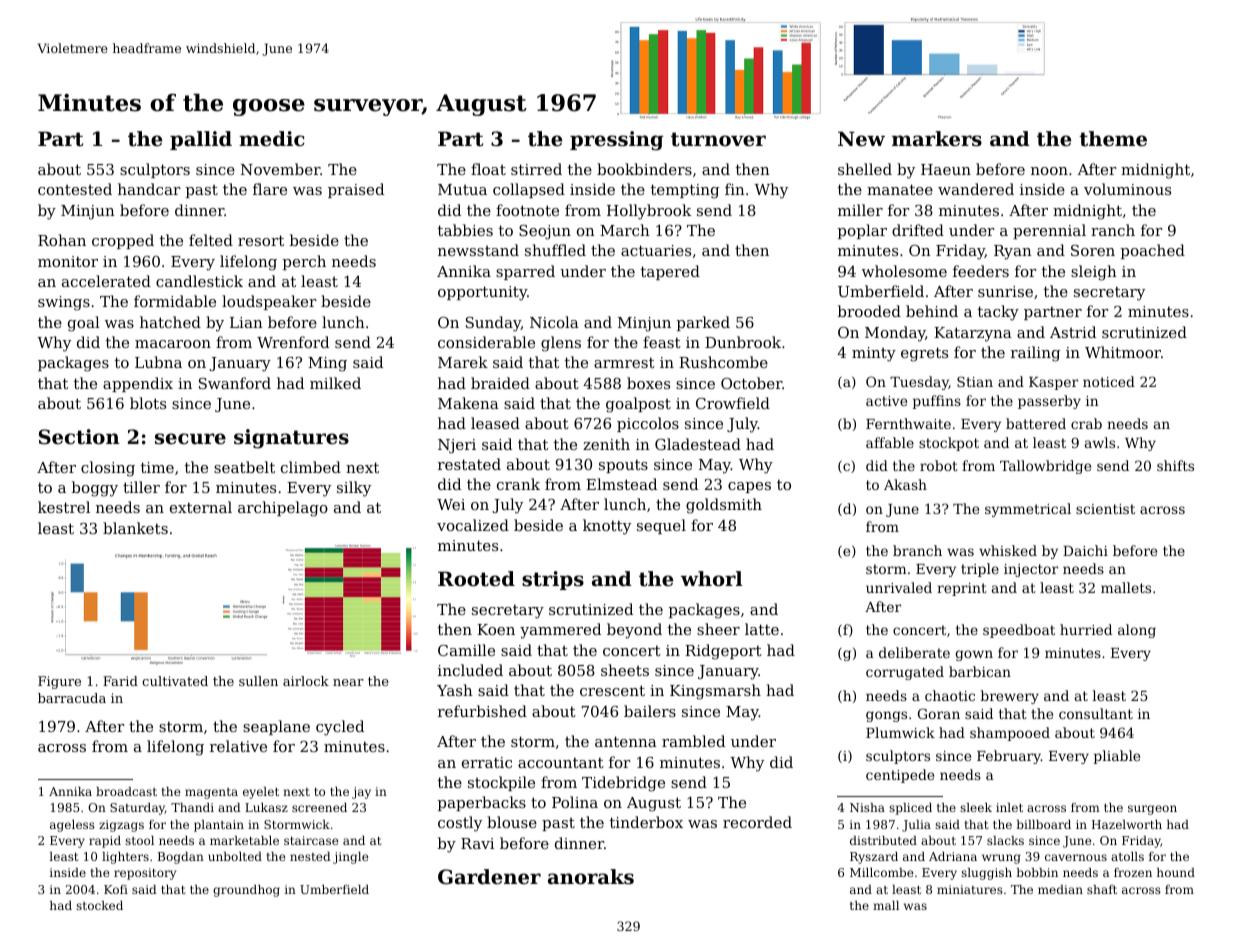  What do you see at coordinates (120, 681) in the screenshot?
I see `Farid` at bounding box center [120, 681].
